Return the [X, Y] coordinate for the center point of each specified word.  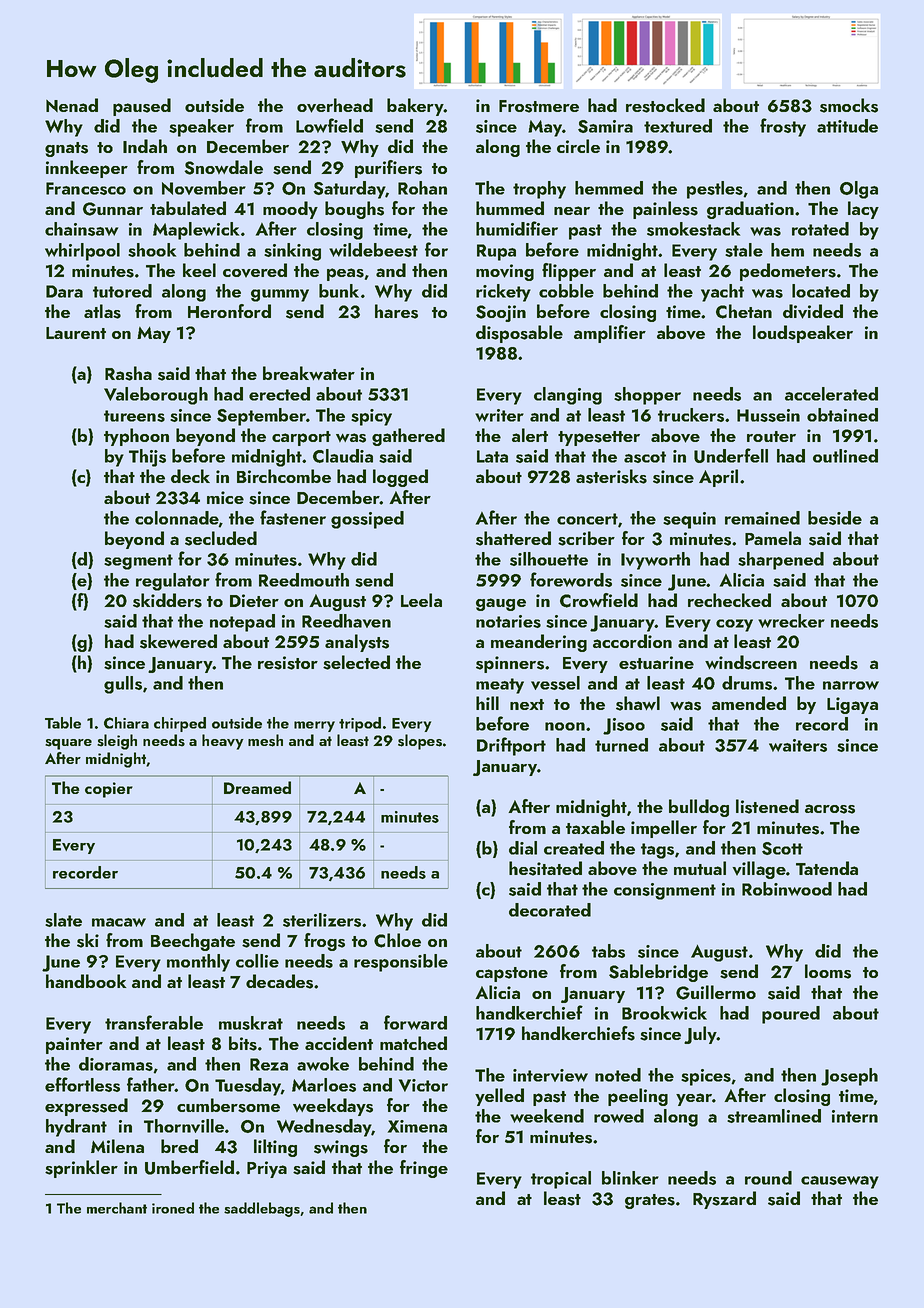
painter [74, 1045]
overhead [335, 105]
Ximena [417, 1126]
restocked [665, 105]
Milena [117, 1146]
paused [142, 107]
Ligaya [852, 705]
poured [791, 1015]
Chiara [126, 723]
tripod [360, 724]
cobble [566, 291]
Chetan [744, 311]
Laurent [76, 333]
